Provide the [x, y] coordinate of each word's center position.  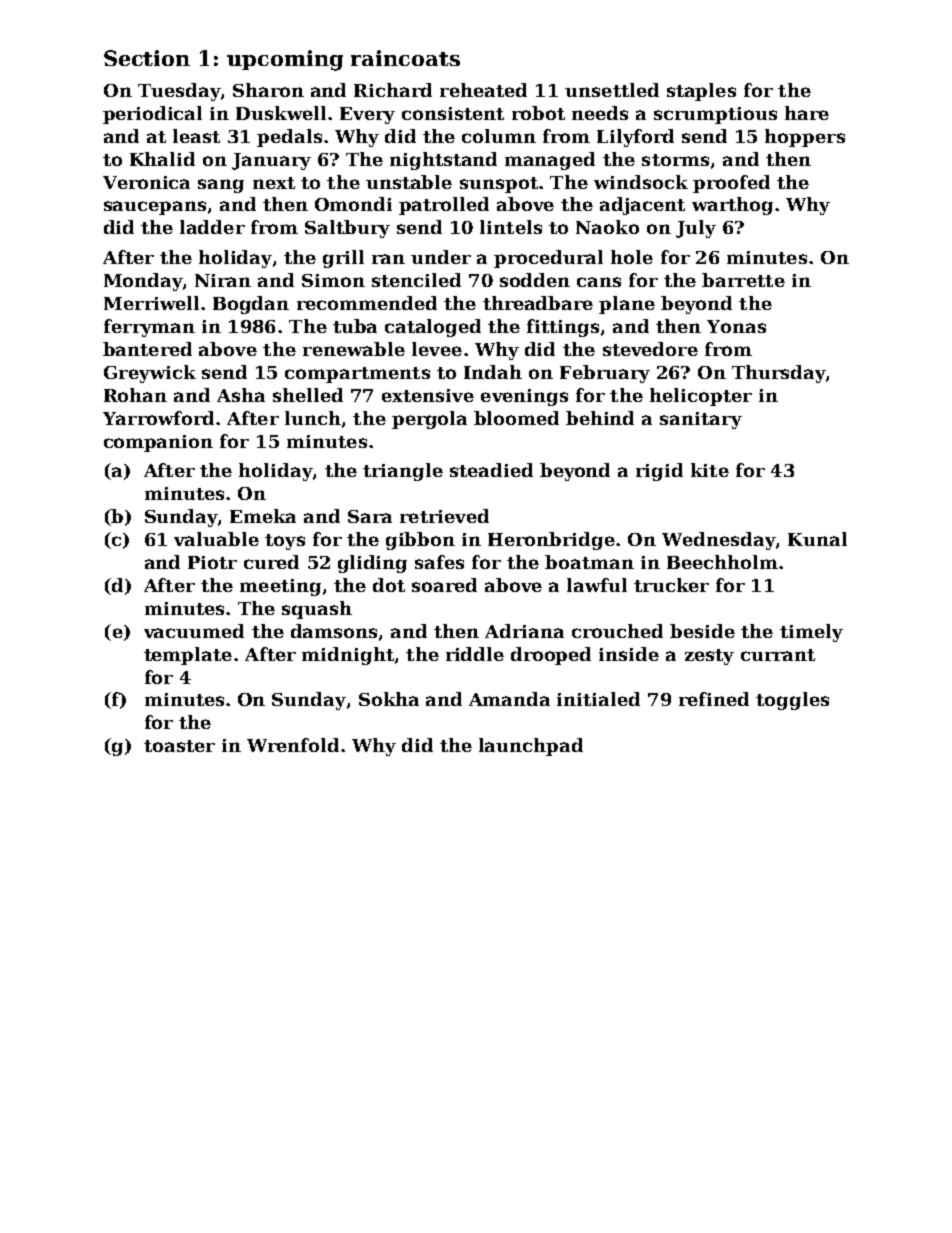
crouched [617, 631]
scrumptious [715, 115]
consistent [453, 113]
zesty [709, 657]
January [271, 161]
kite [710, 470]
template [188, 656]
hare [807, 113]
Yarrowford [158, 418]
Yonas [736, 326]
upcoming [285, 60]
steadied [491, 470]
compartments [357, 375]
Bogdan [251, 305]
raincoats [405, 58]
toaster [179, 746]
